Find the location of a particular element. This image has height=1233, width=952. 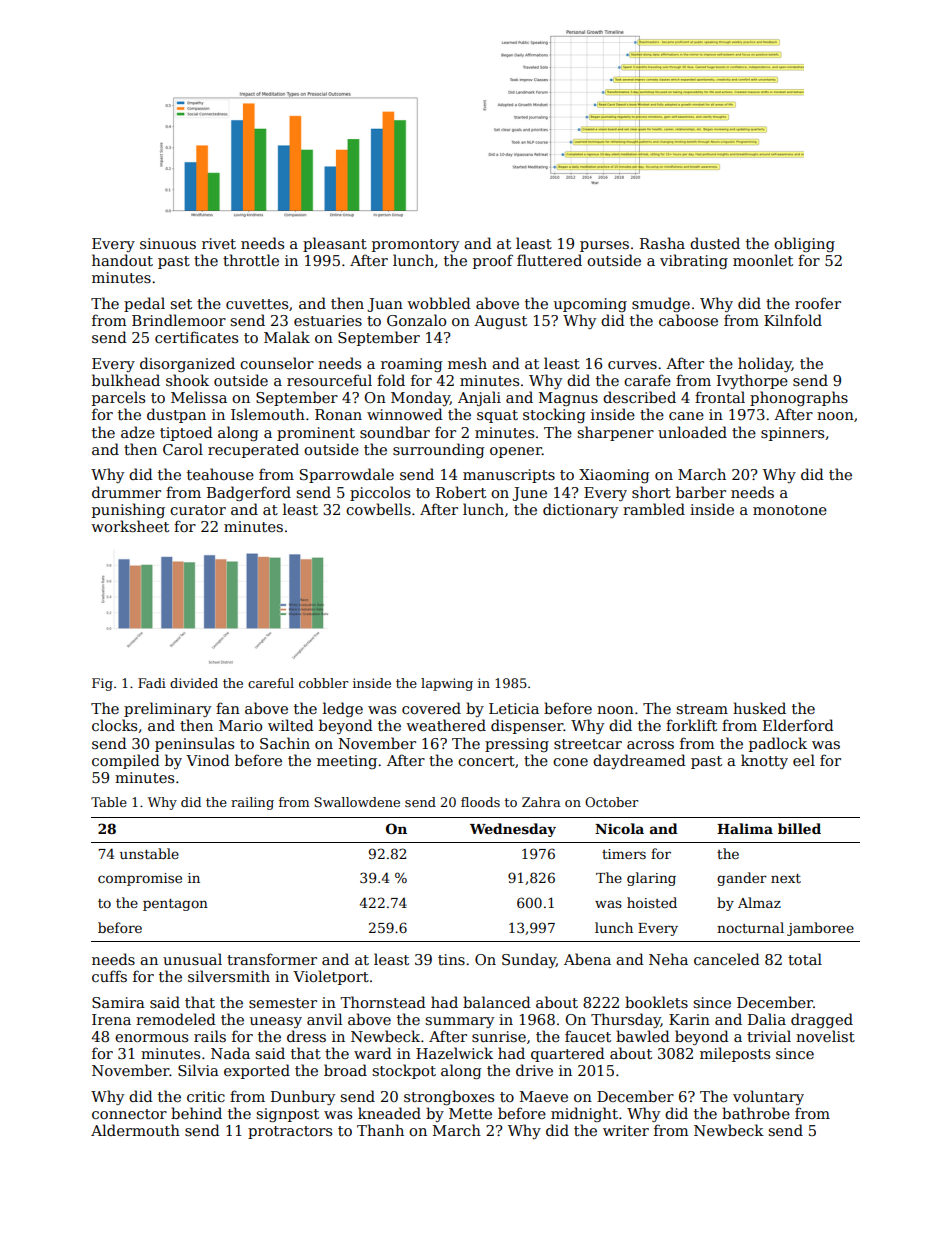

resourceful is located at coordinates (329, 380).
